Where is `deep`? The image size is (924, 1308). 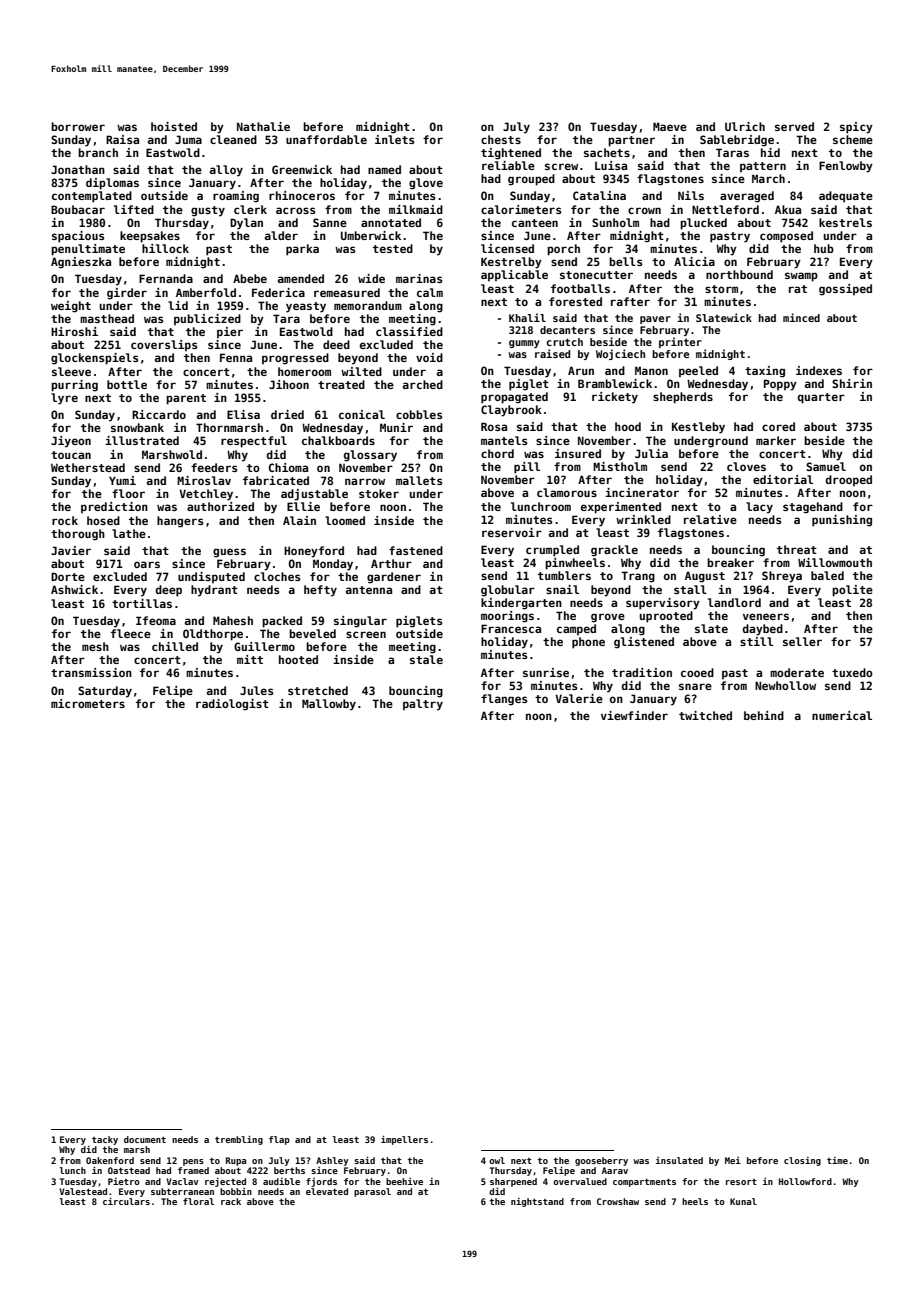
deep is located at coordinates (169, 591).
